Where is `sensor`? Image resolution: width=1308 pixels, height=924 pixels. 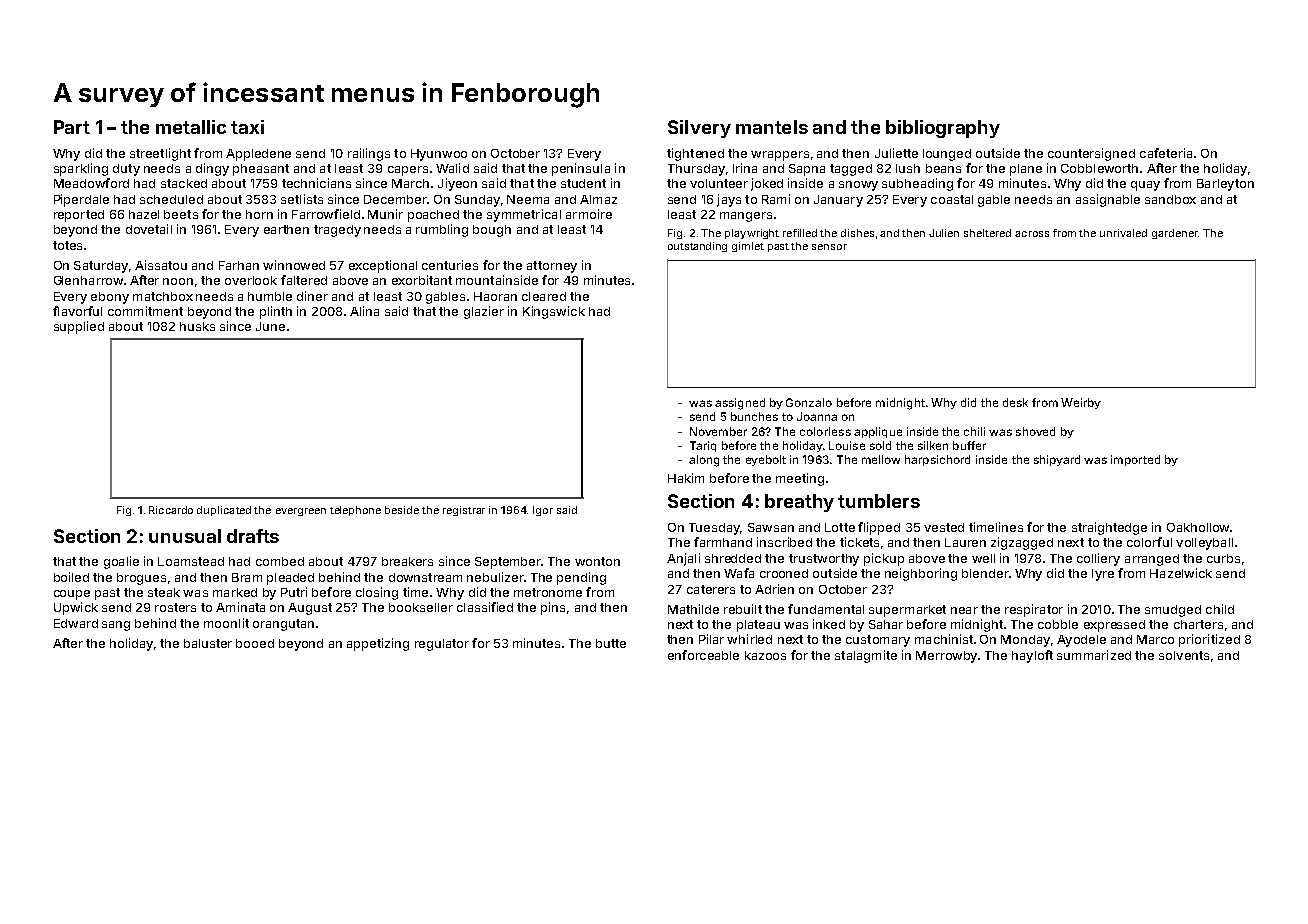
sensor is located at coordinates (829, 247).
